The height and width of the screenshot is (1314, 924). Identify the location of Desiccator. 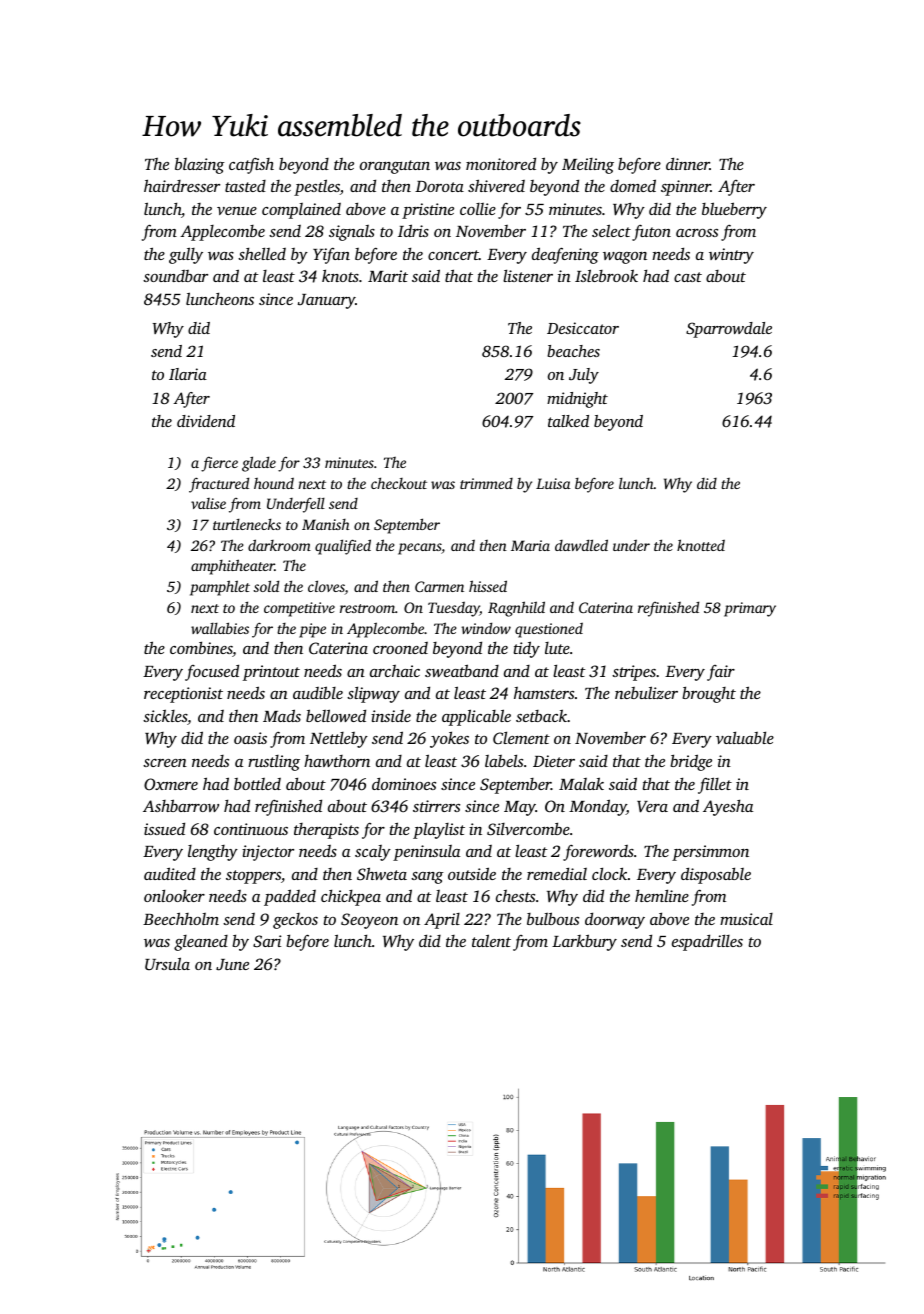
(583, 328).
